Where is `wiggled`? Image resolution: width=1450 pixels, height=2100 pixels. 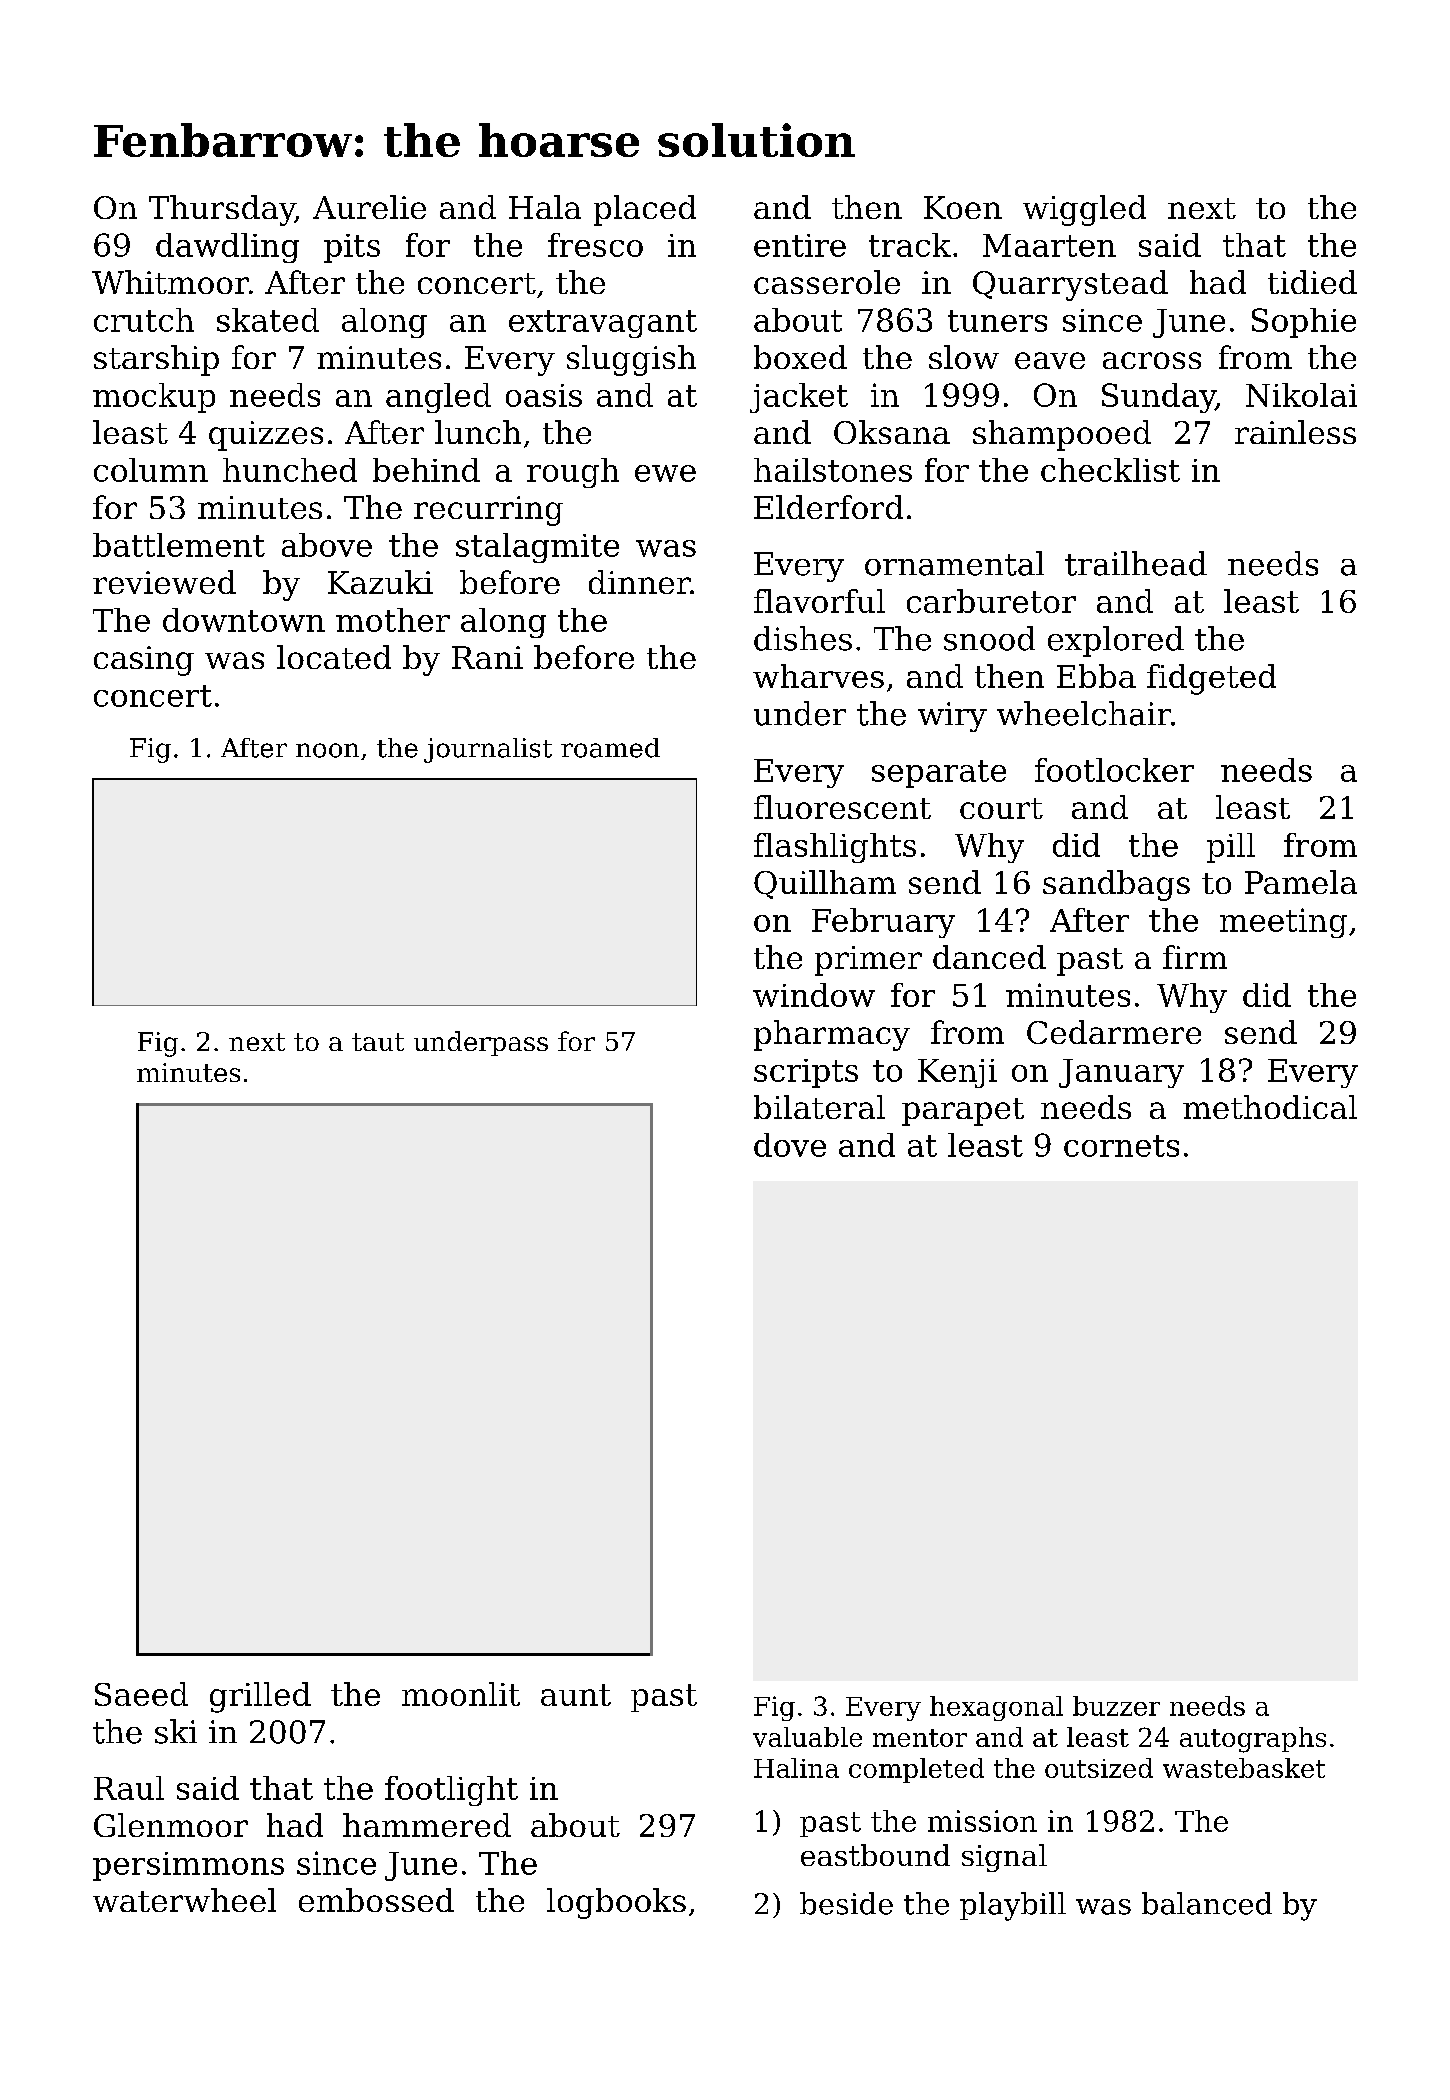
wiggled is located at coordinates (1084, 210).
